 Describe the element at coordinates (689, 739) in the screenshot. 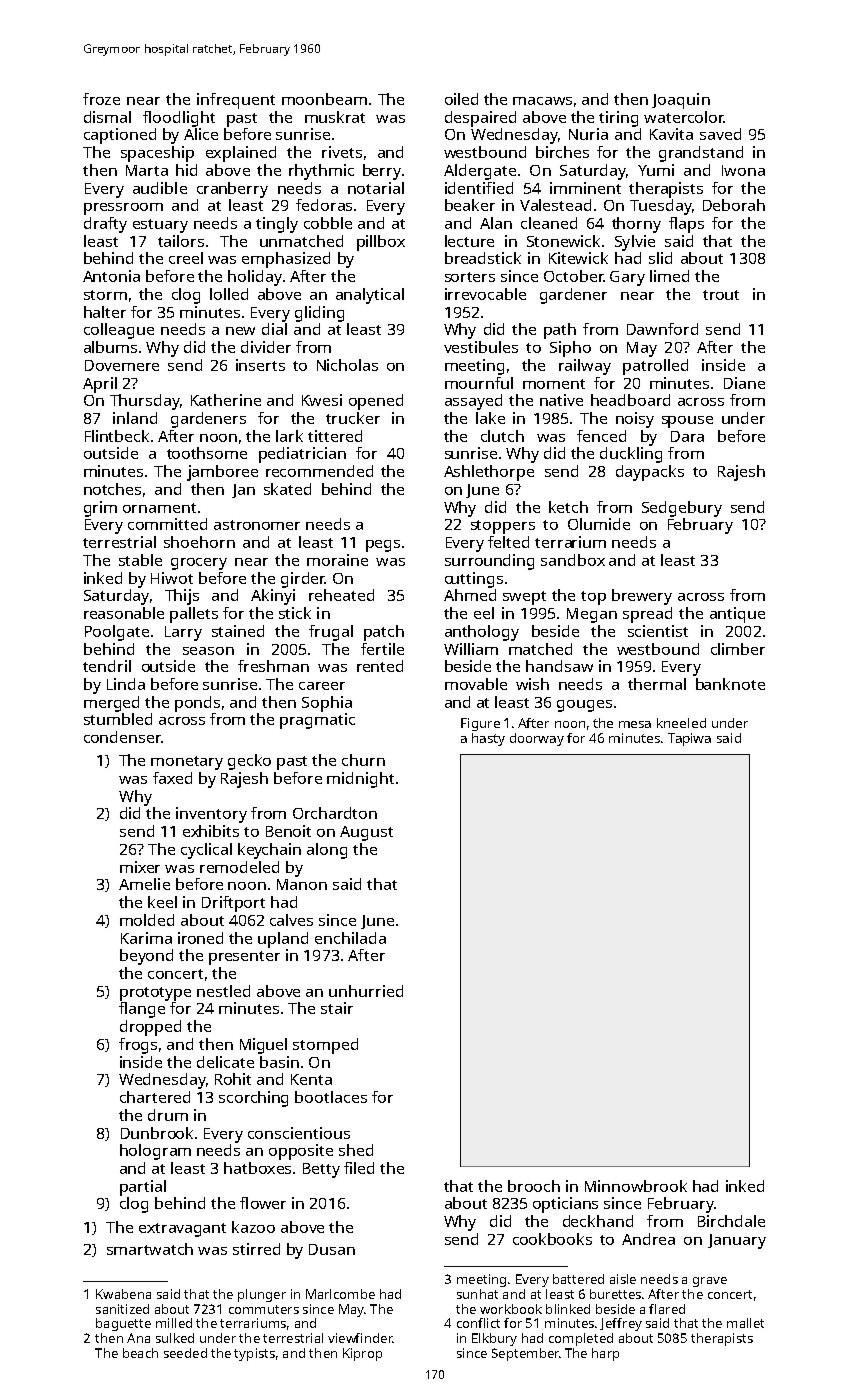

I see `Tapiwa` at that location.
